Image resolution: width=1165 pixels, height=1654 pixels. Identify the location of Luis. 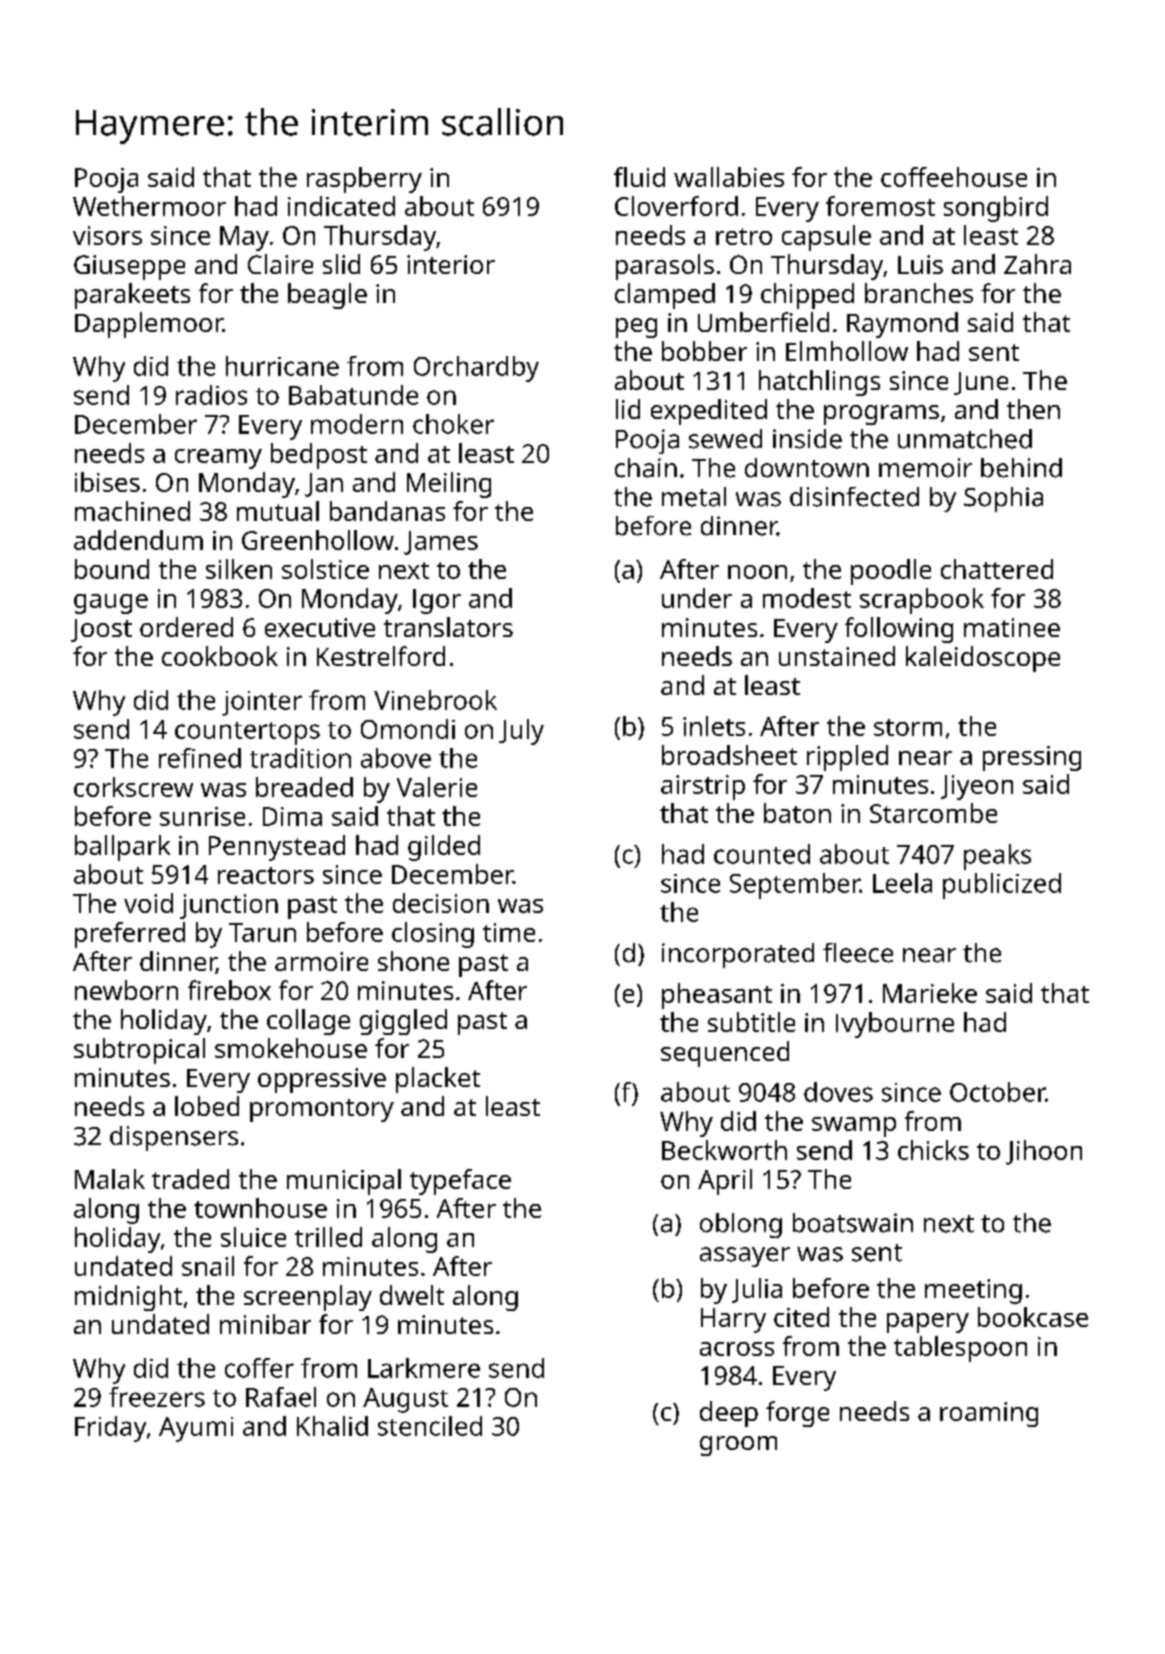
(920, 264).
